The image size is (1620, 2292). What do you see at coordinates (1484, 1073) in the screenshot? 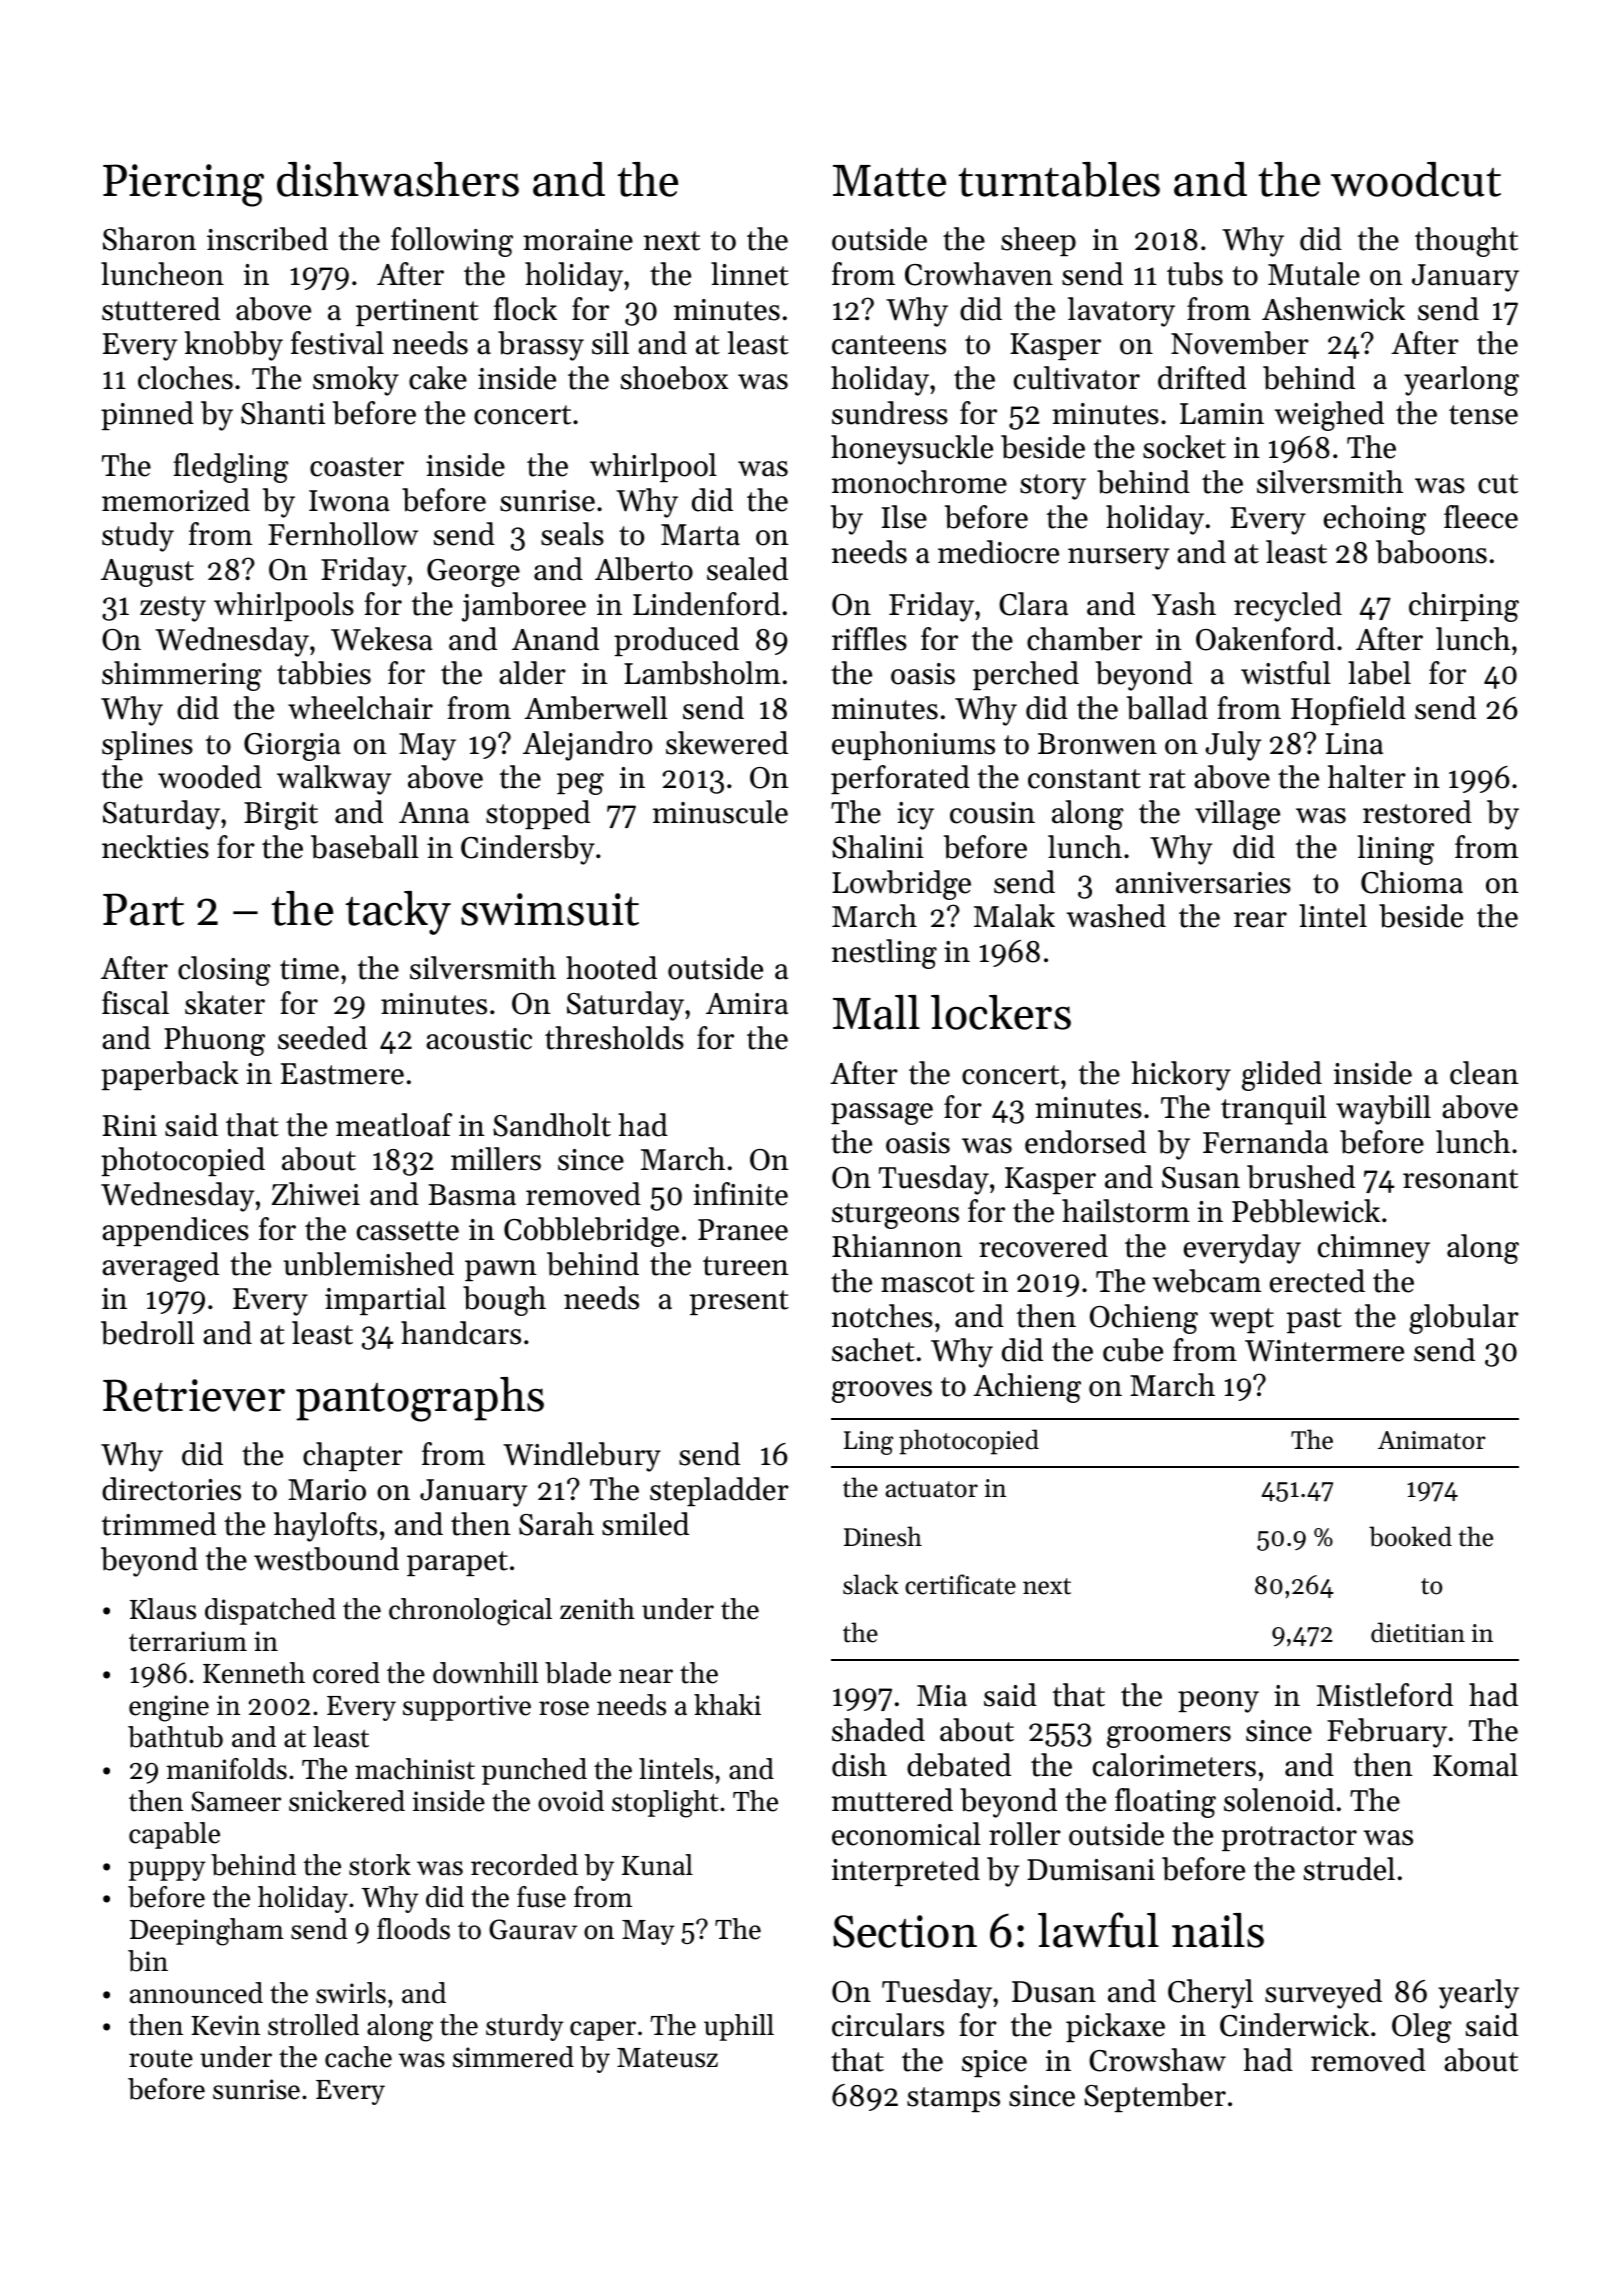
I see `clean` at bounding box center [1484, 1073].
